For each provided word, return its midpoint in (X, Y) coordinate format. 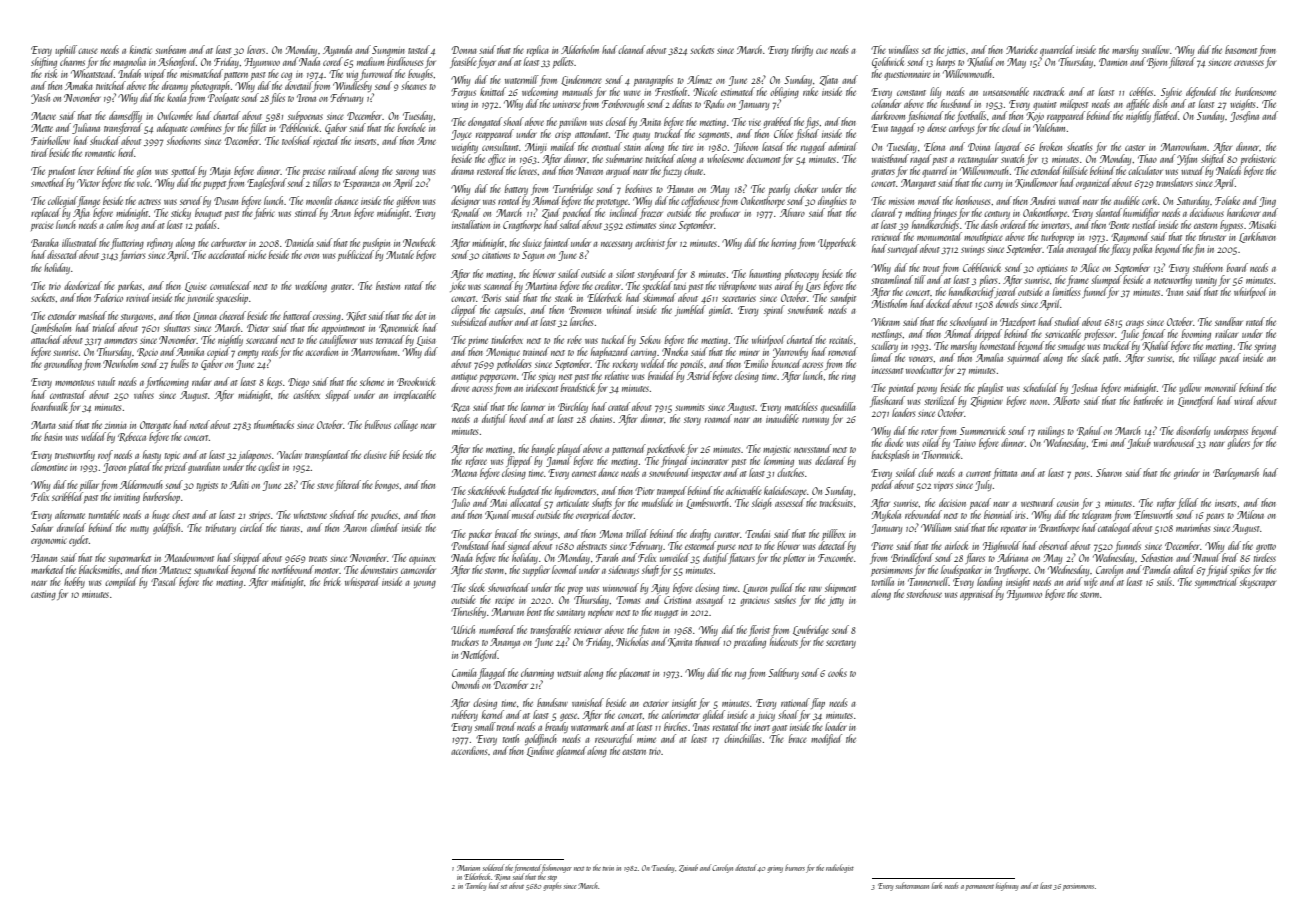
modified (826, 739)
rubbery (465, 715)
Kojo (1035, 117)
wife (1091, 582)
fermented (527, 868)
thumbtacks (274, 424)
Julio (460, 503)
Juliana (86, 128)
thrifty (802, 50)
